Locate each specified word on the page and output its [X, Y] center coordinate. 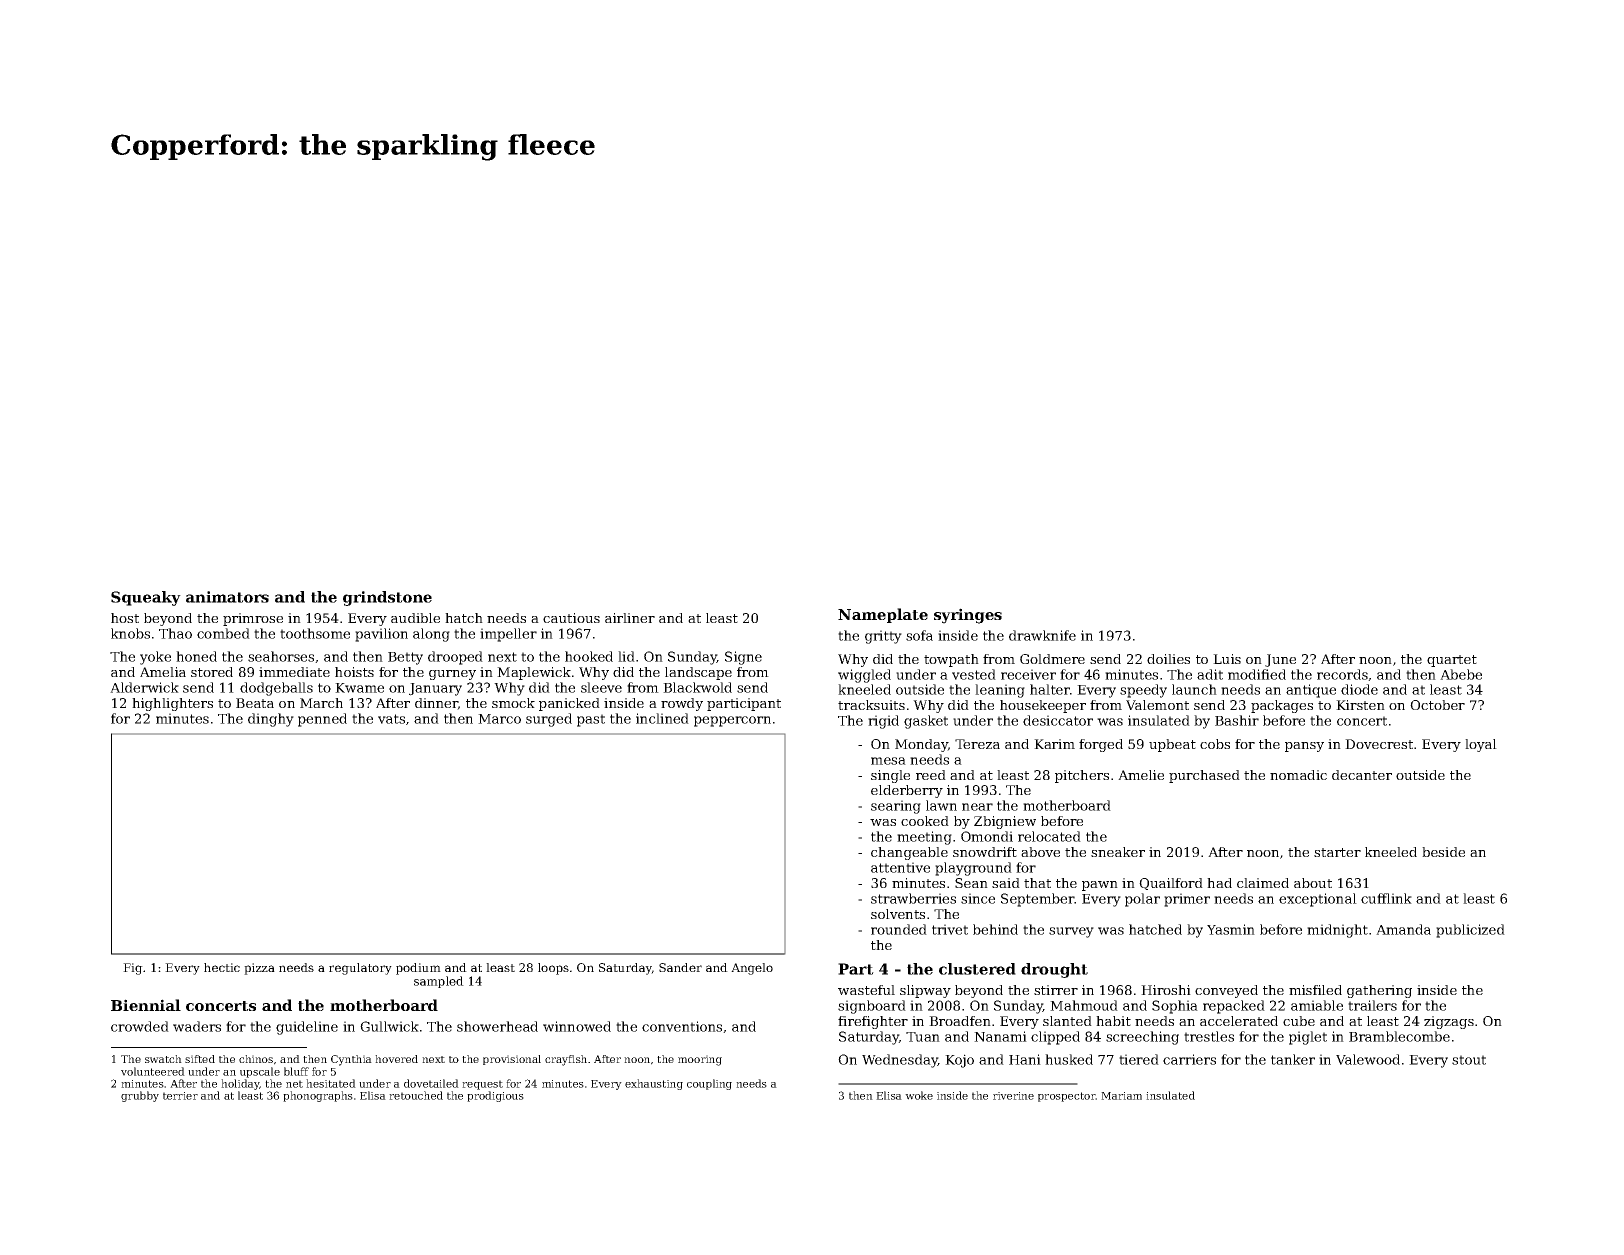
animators [227, 597]
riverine [1013, 1096]
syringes [968, 616]
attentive [900, 867]
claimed [1263, 883]
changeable [909, 853]
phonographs [318, 1096]
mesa [888, 761]
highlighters [172, 704]
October [1437, 705]
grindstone [387, 598]
